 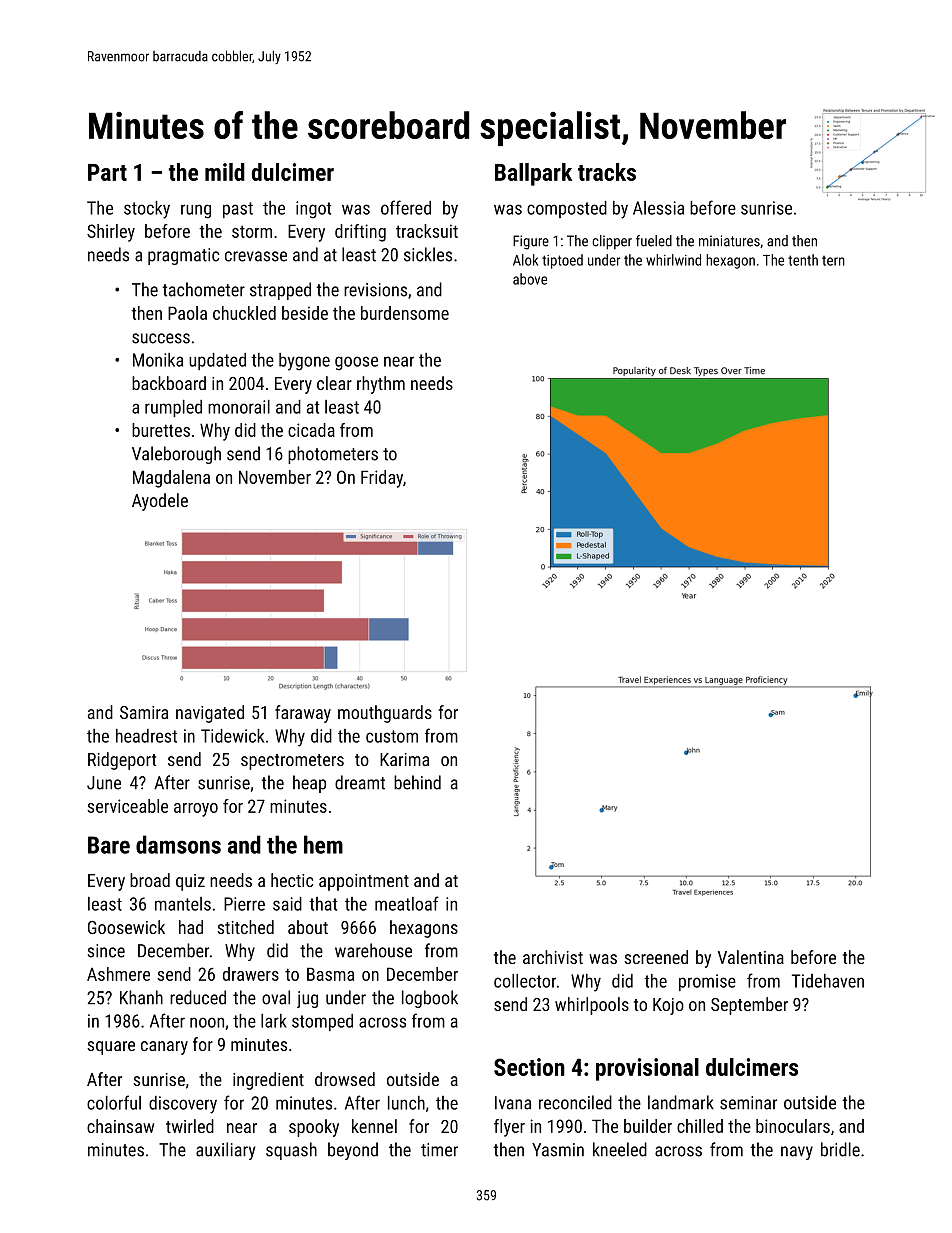 I want to click on auxiliary, so click(x=225, y=1151).
